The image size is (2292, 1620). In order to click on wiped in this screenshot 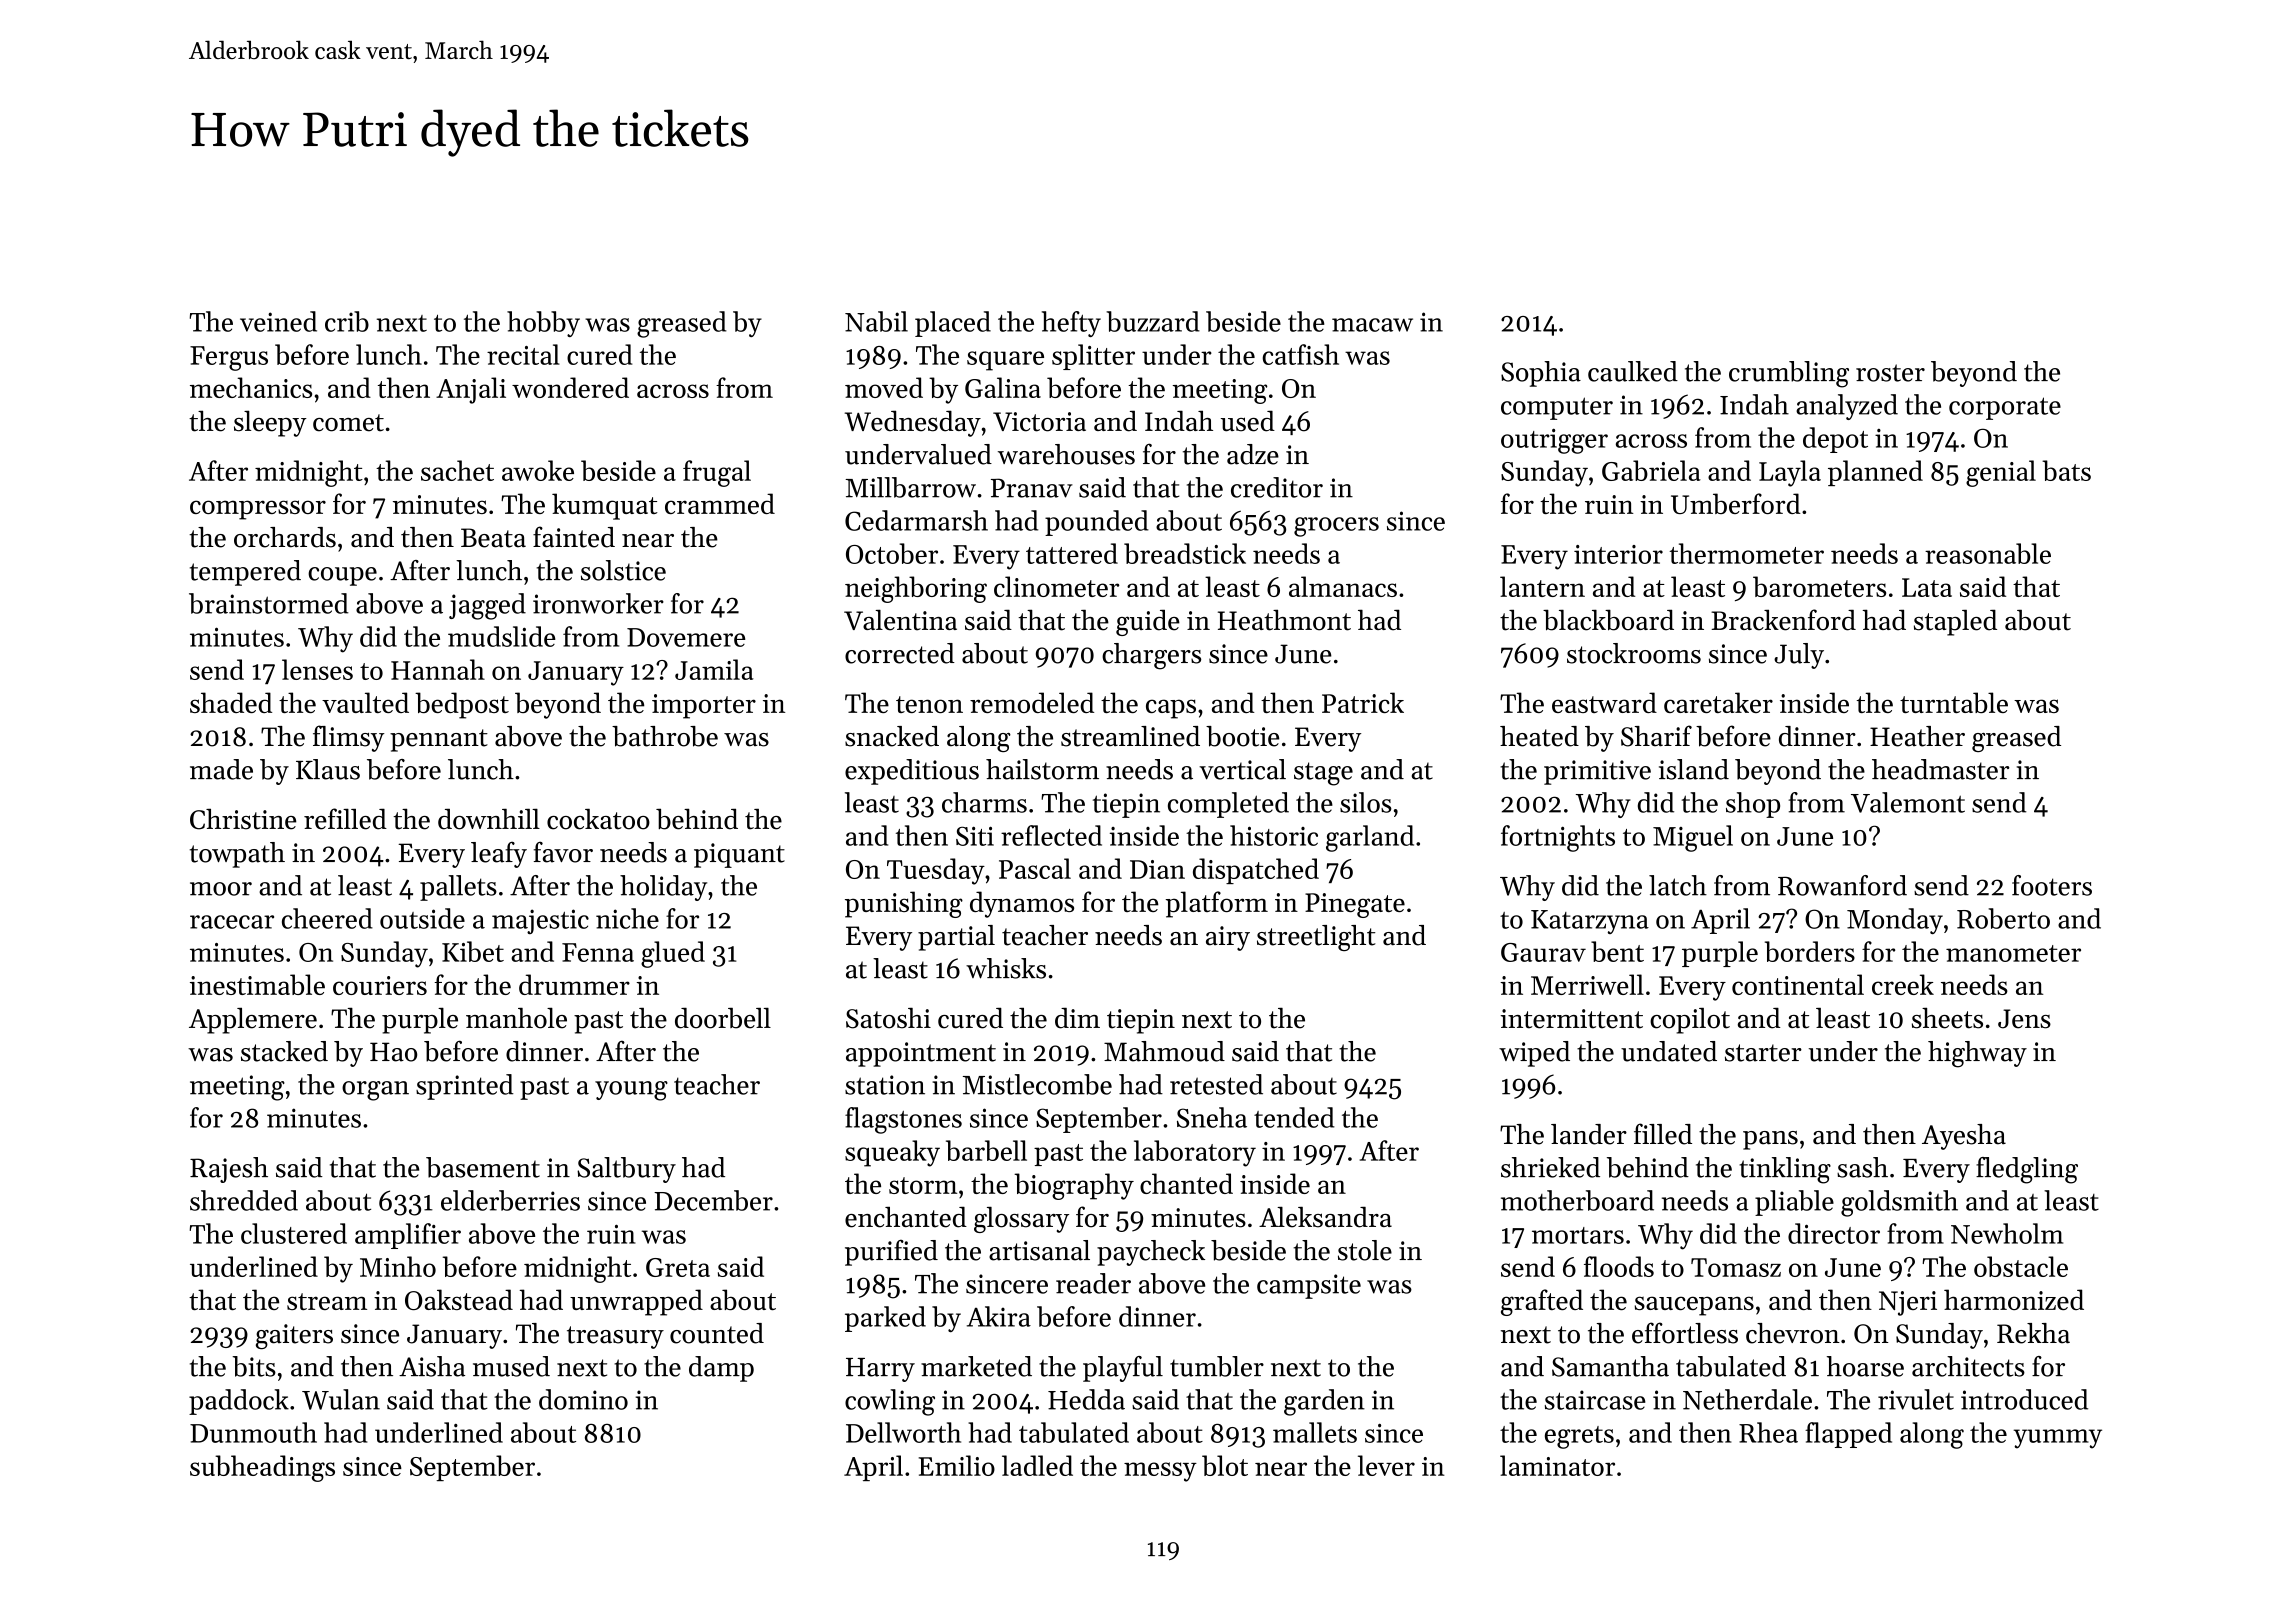, I will do `click(1534, 1054)`.
